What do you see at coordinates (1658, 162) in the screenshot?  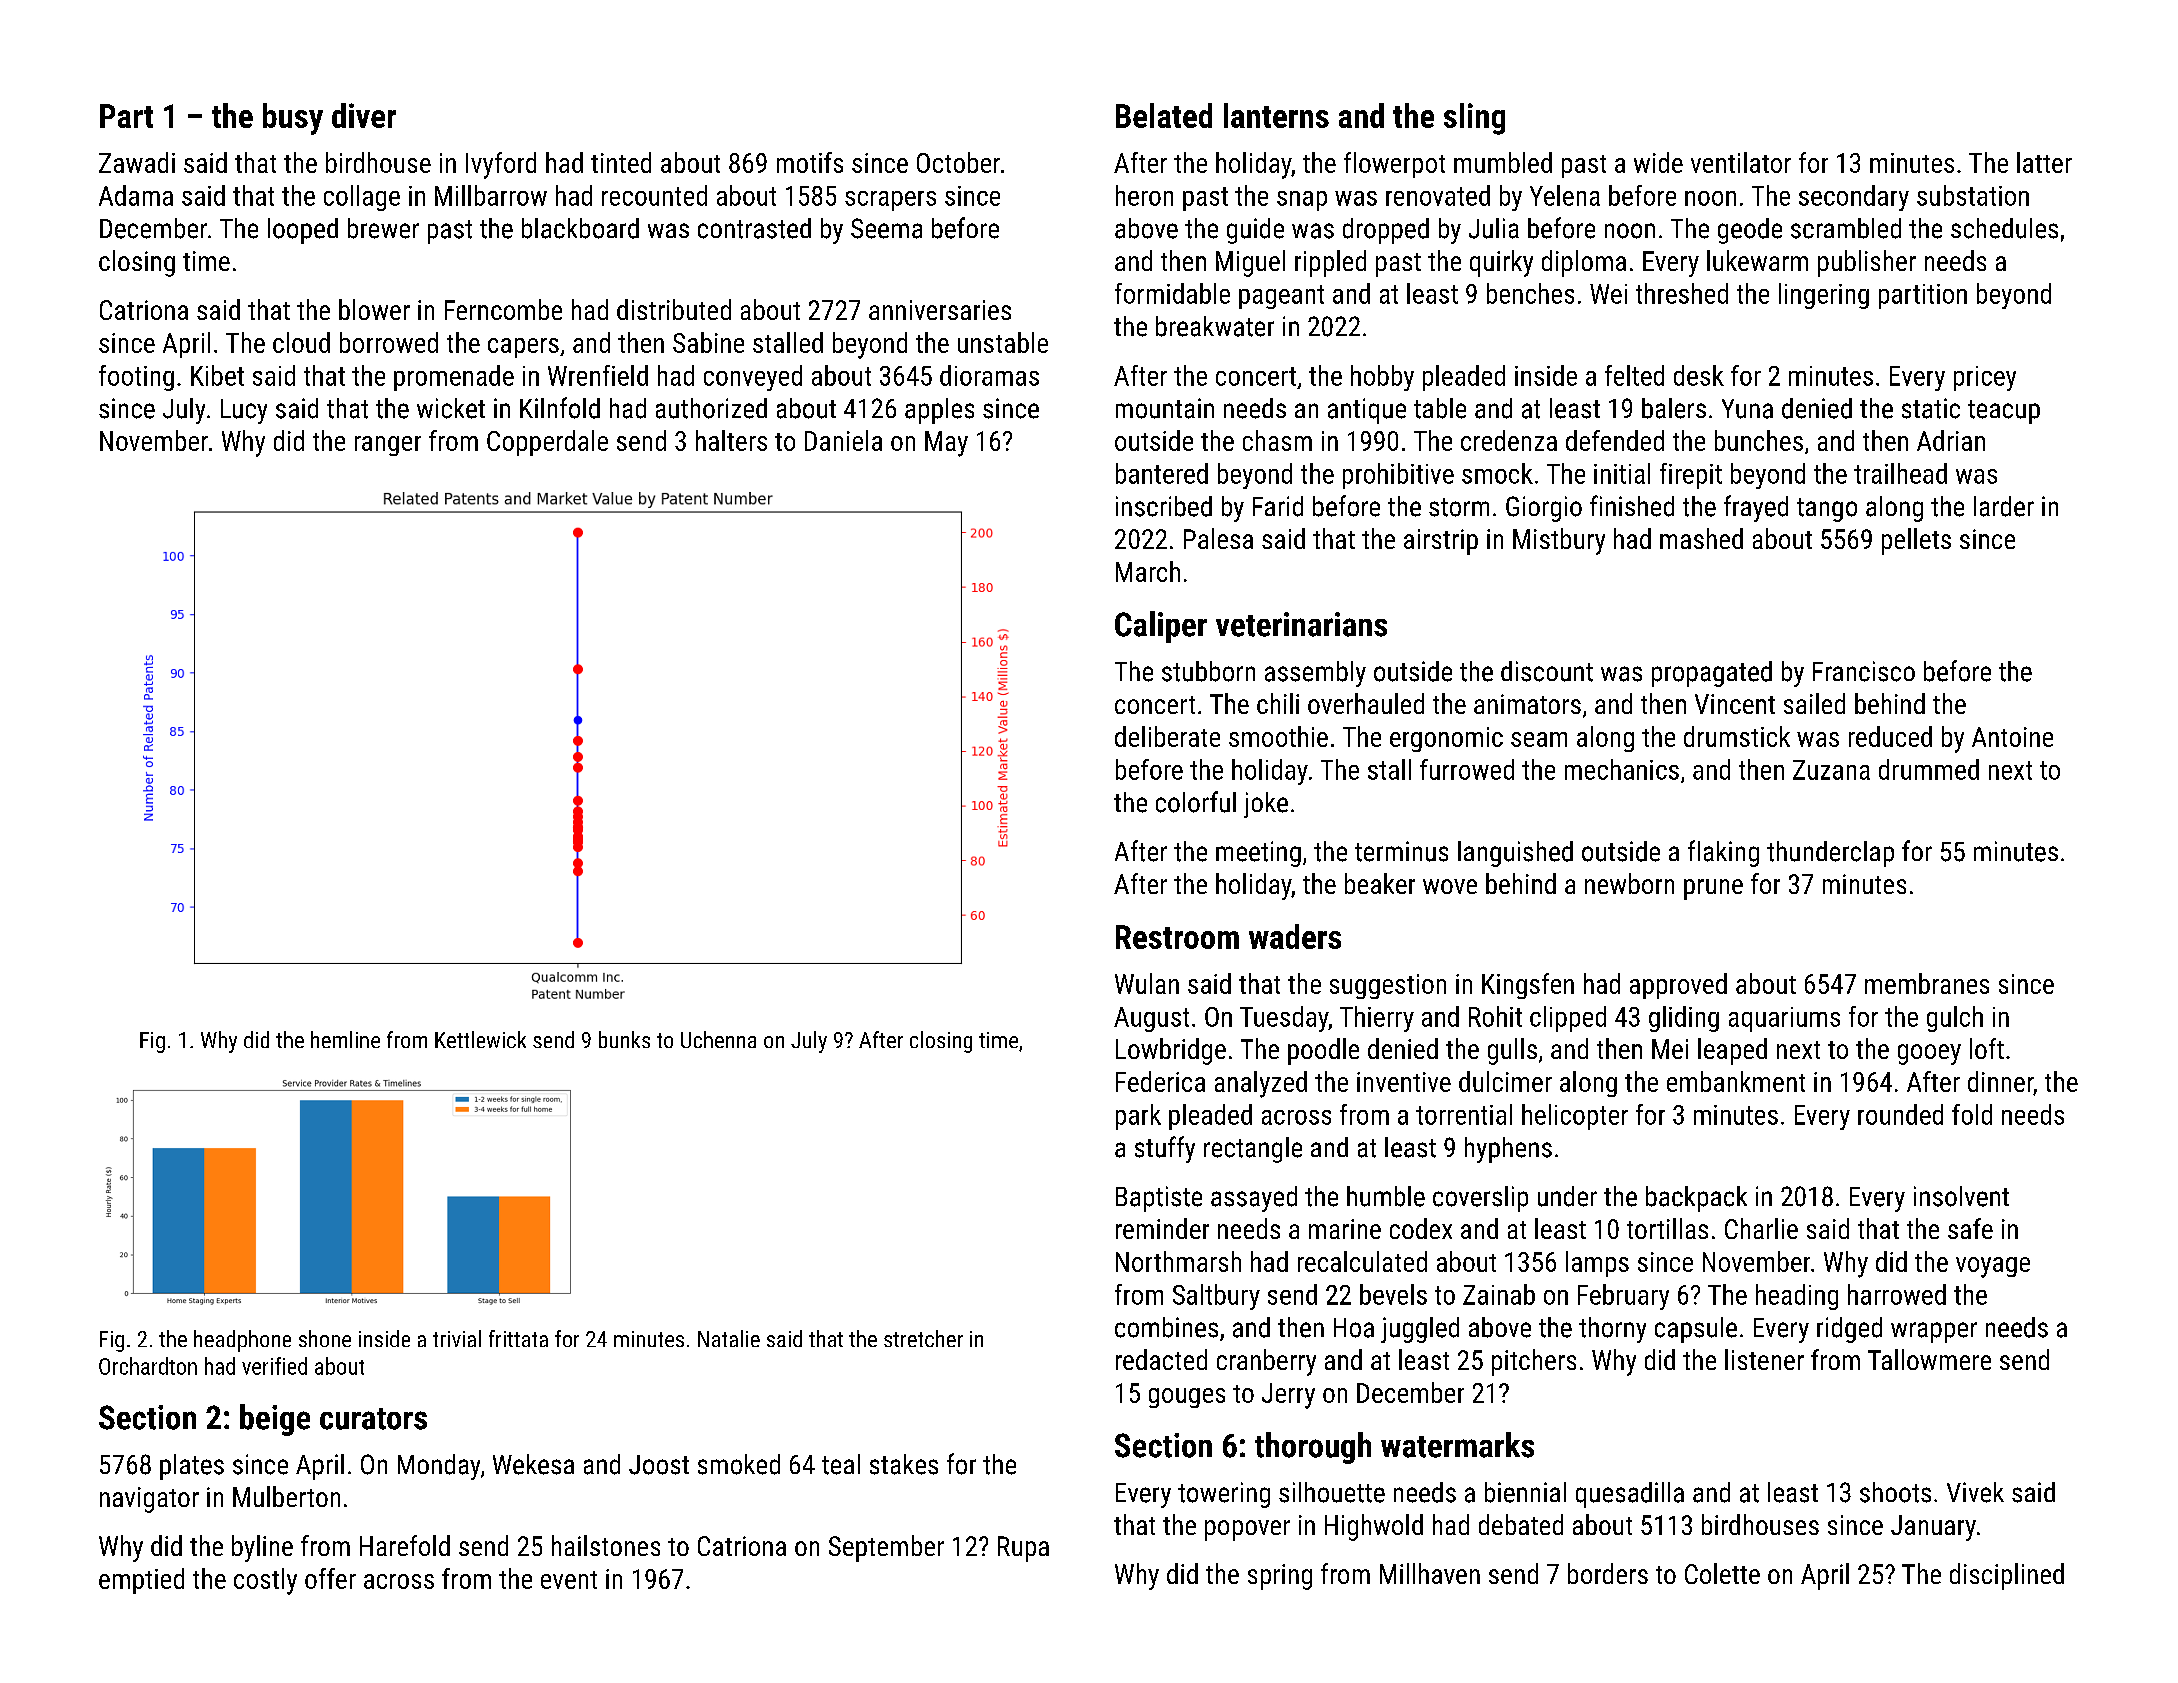 I see `wide` at bounding box center [1658, 162].
